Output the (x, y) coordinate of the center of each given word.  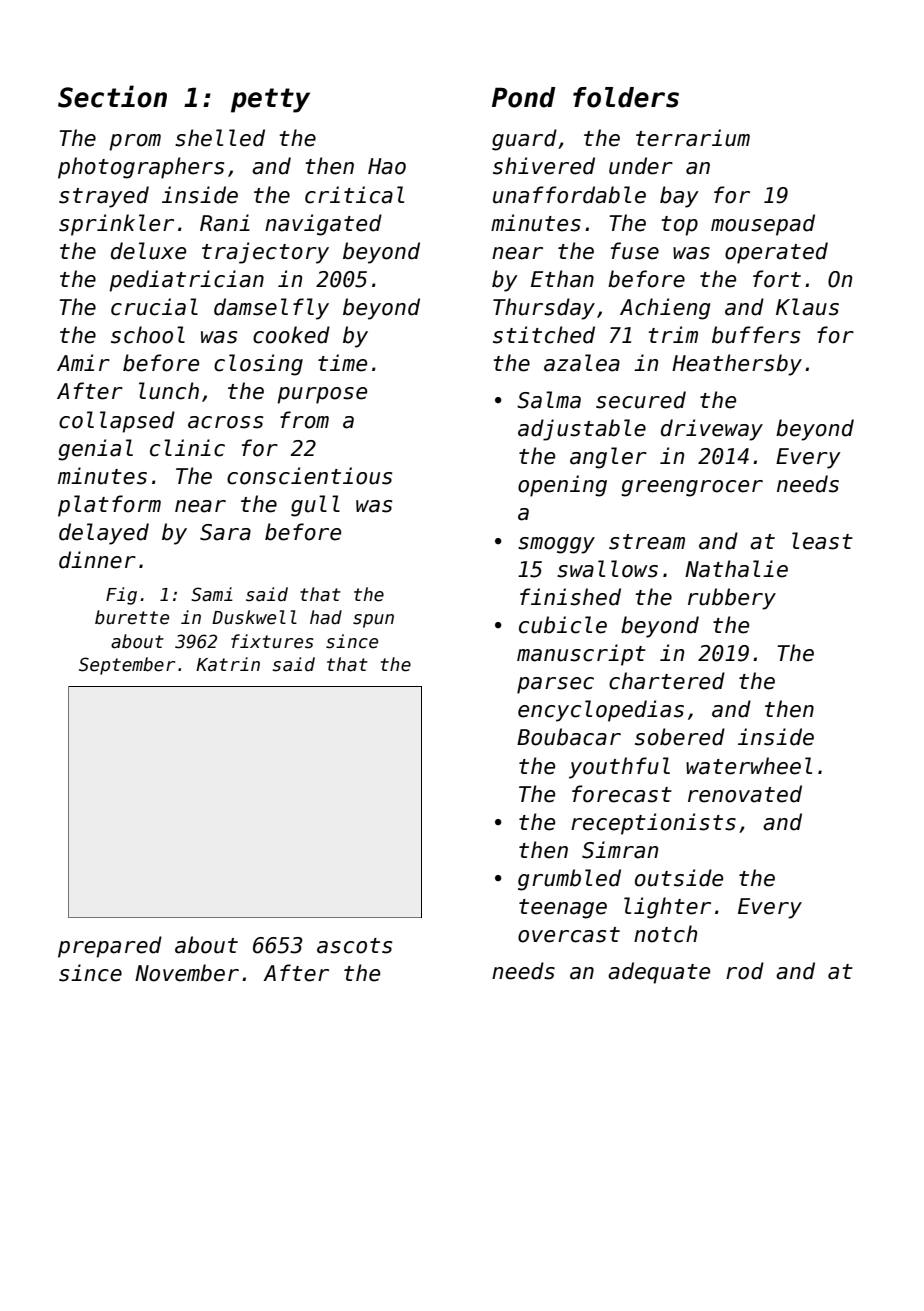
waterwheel (749, 766)
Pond (524, 97)
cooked (291, 335)
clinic (187, 448)
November (187, 973)
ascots (354, 946)
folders (626, 97)
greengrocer (692, 488)
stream (647, 542)
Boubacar (569, 737)
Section (112, 96)
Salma (549, 400)
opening (562, 486)
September (127, 666)
